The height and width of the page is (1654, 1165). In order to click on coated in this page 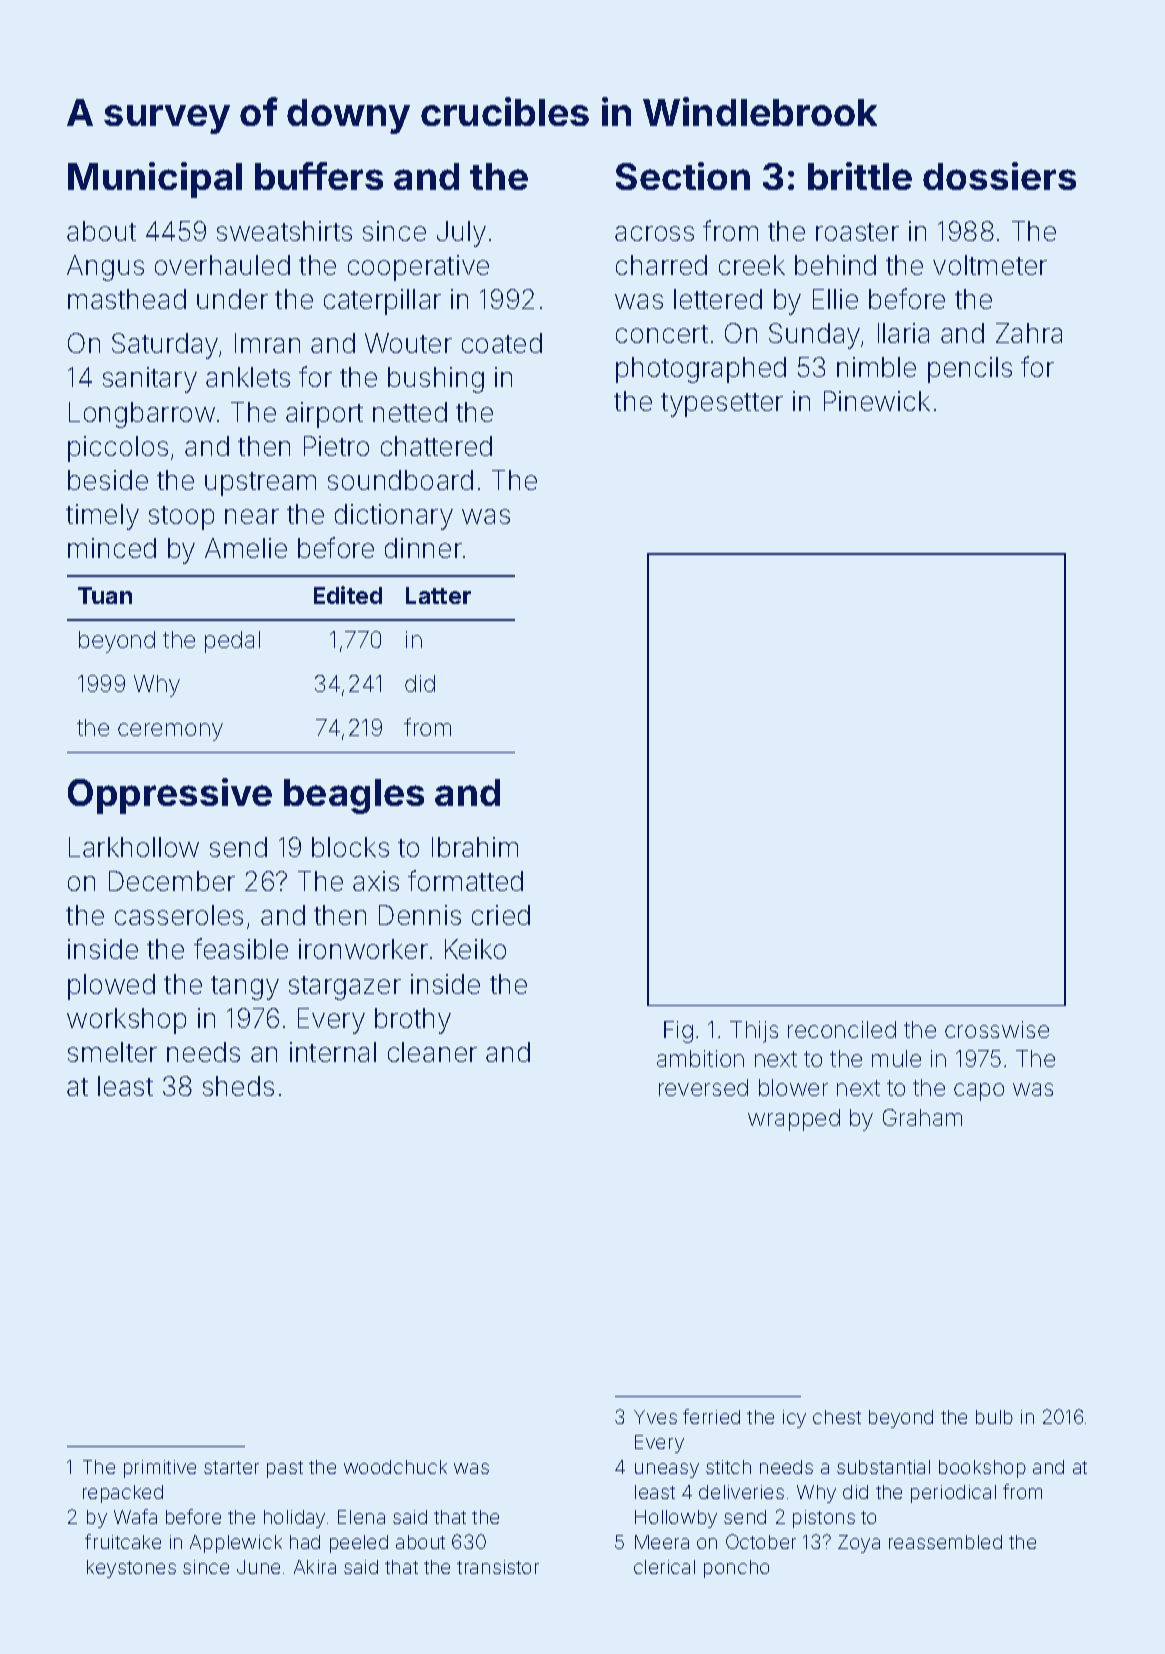, I will do `click(502, 343)`.
